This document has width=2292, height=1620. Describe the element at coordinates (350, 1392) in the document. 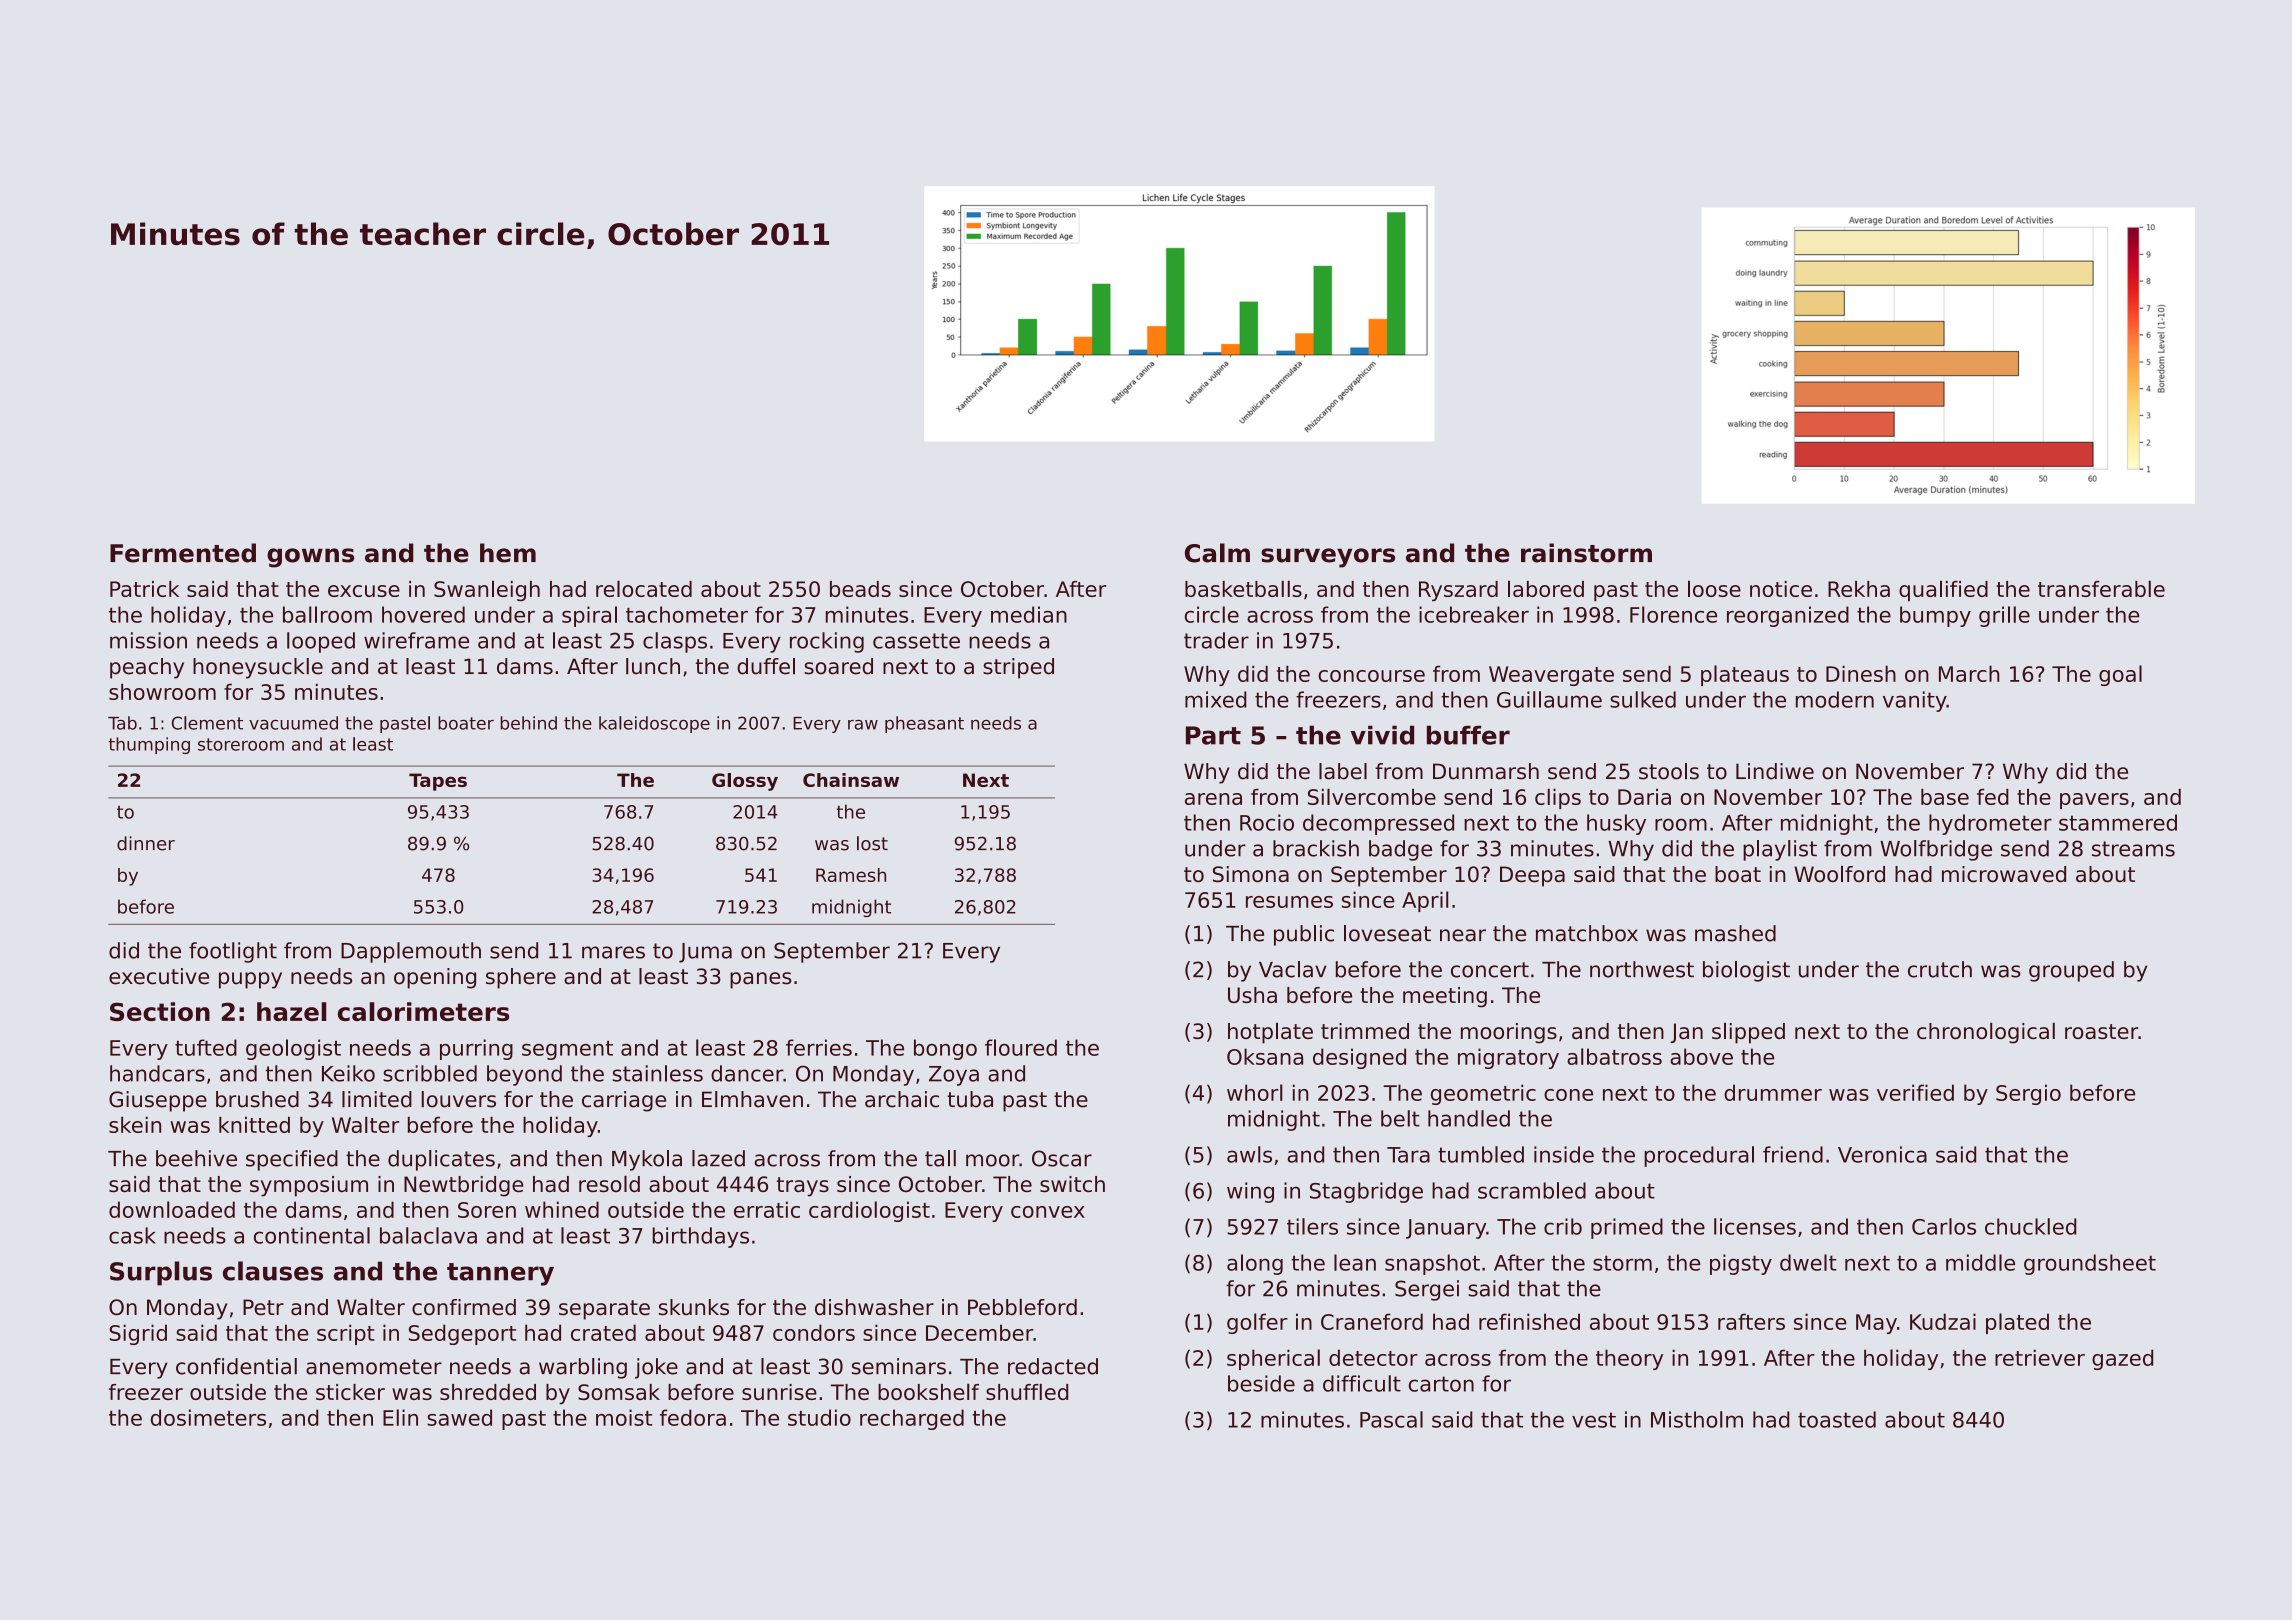

I see `sticker` at that location.
